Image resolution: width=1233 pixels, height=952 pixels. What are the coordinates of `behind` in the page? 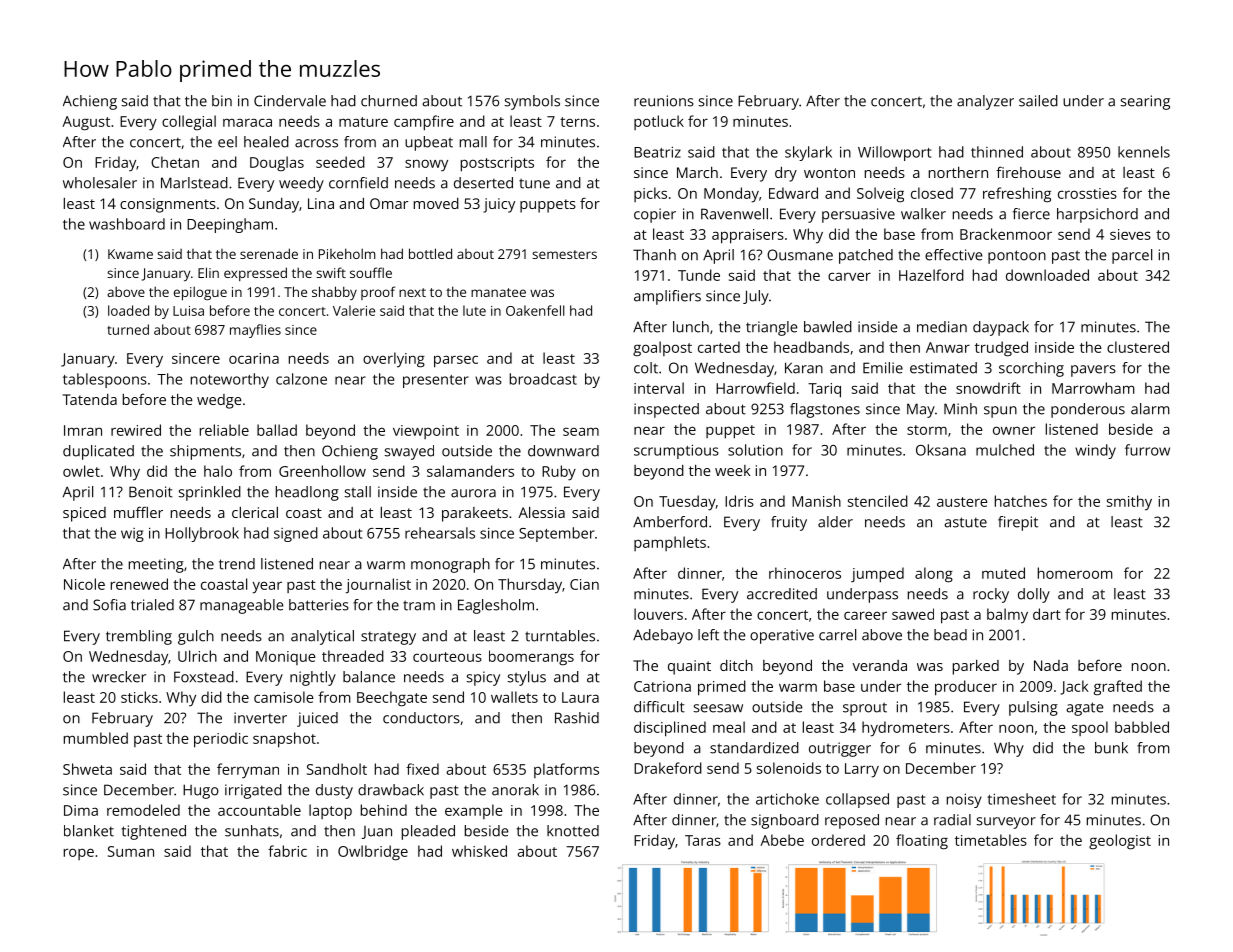 It's located at (384, 810).
